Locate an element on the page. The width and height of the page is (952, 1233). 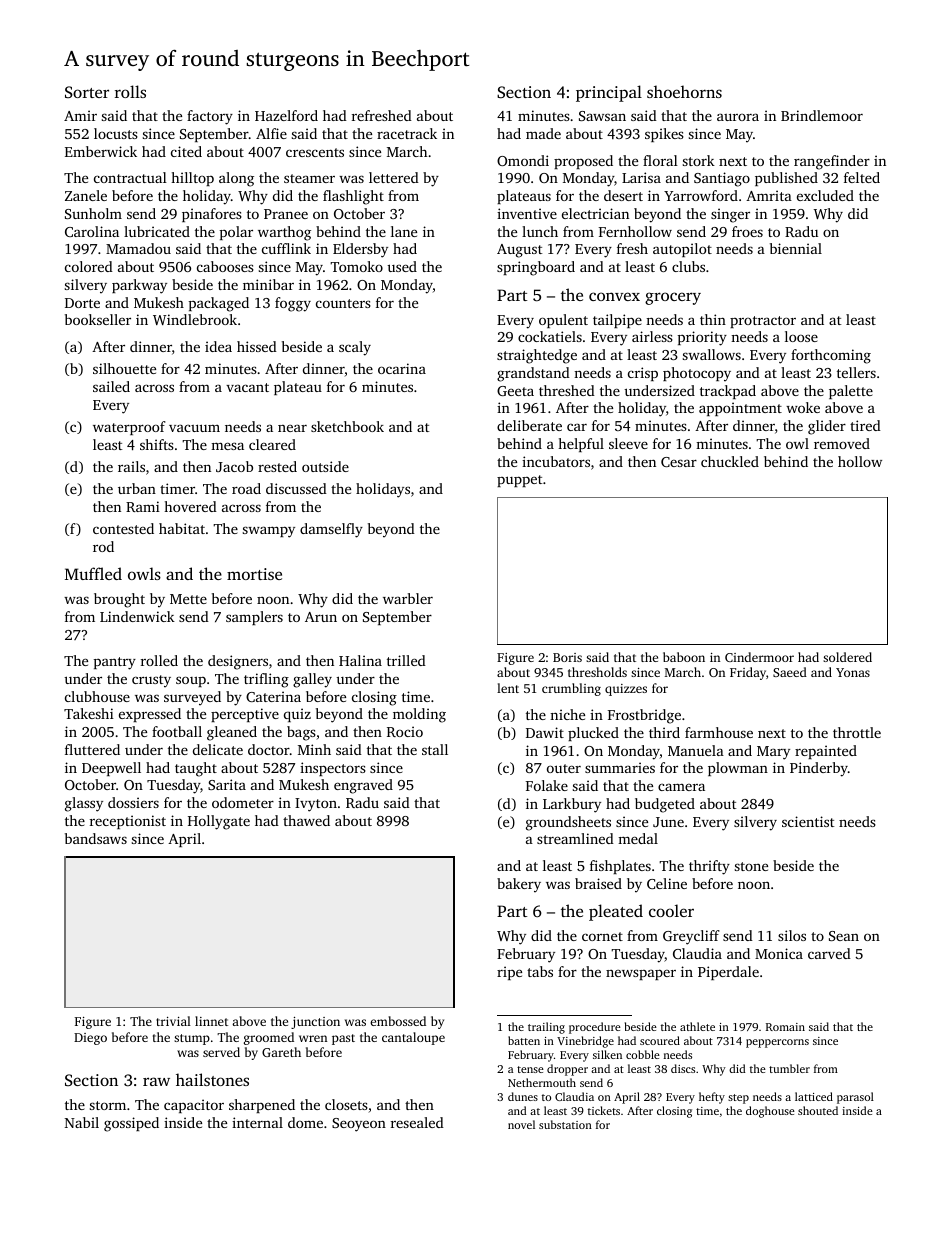
brought is located at coordinates (119, 600).
